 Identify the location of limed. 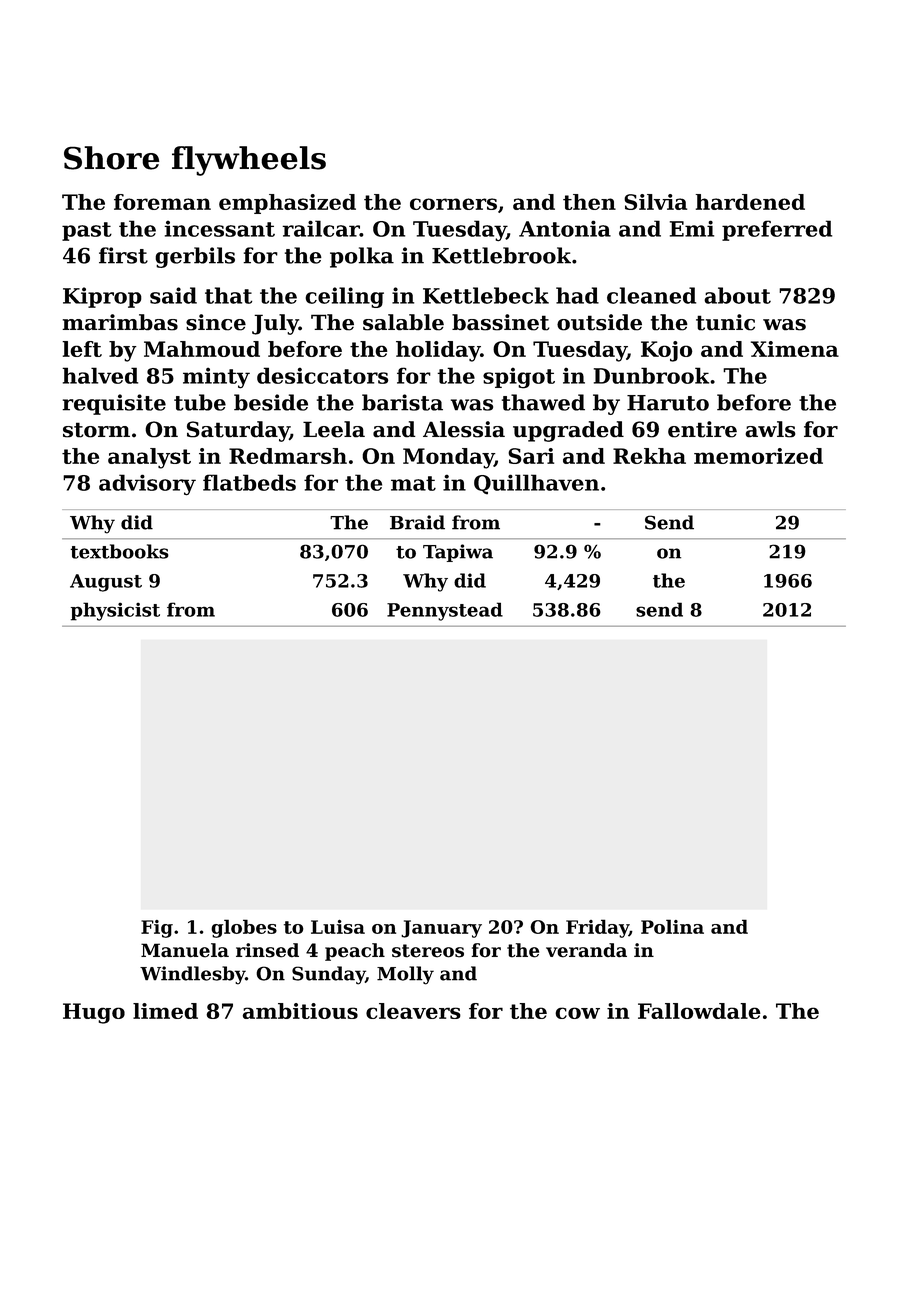
(165, 1011).
